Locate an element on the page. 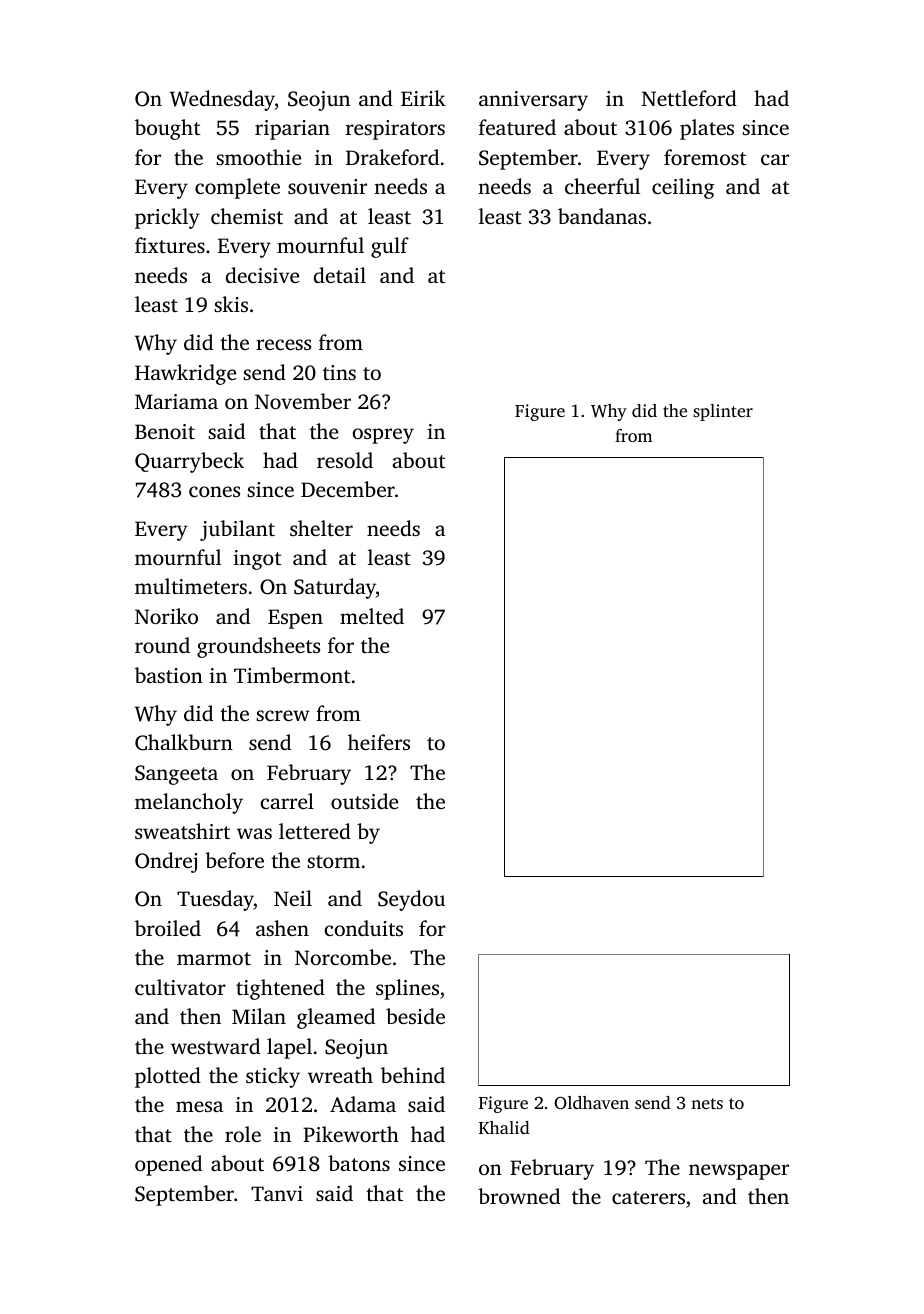 The height and width of the image is (1314, 924). heifers is located at coordinates (379, 742).
